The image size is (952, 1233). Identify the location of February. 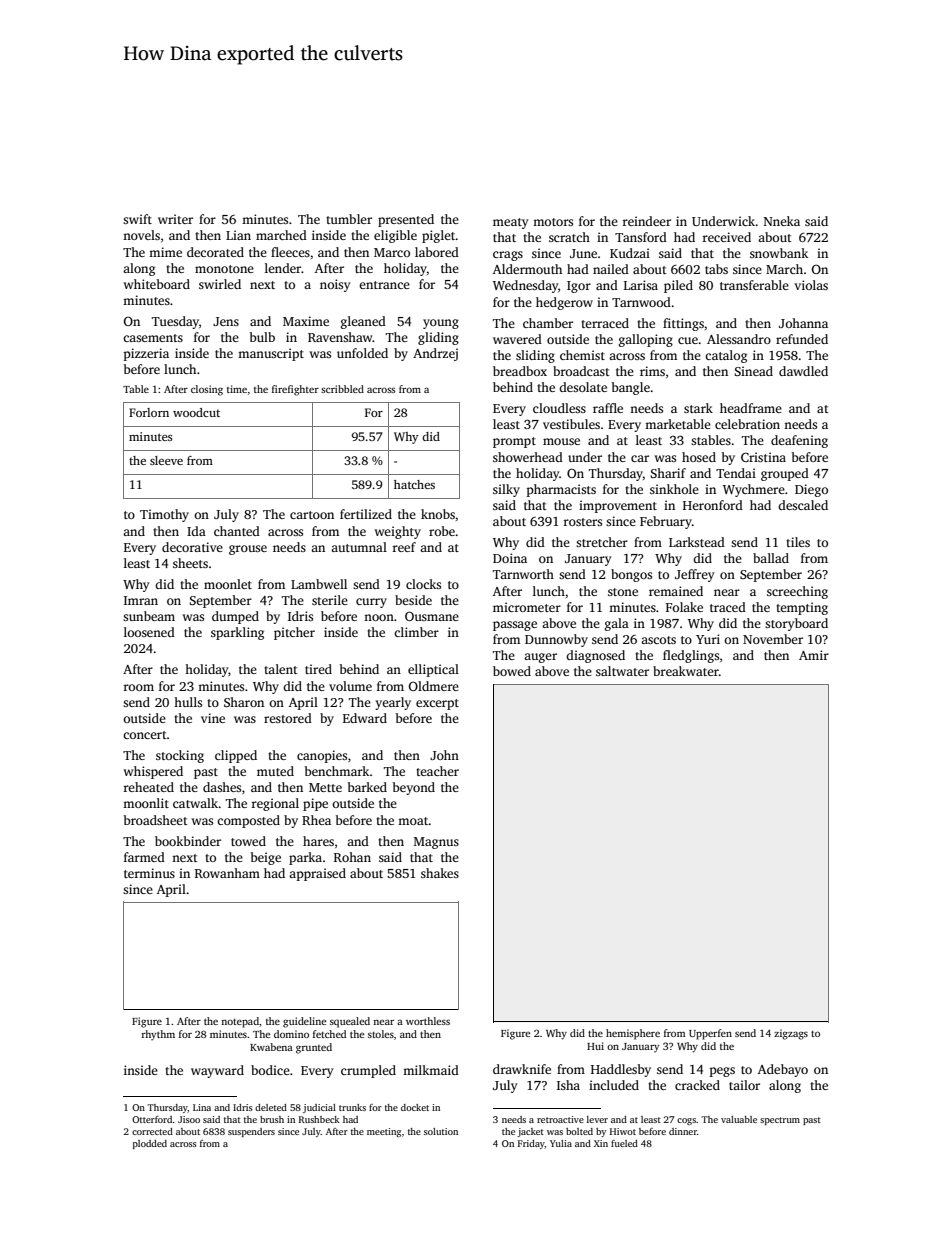
(666, 522).
